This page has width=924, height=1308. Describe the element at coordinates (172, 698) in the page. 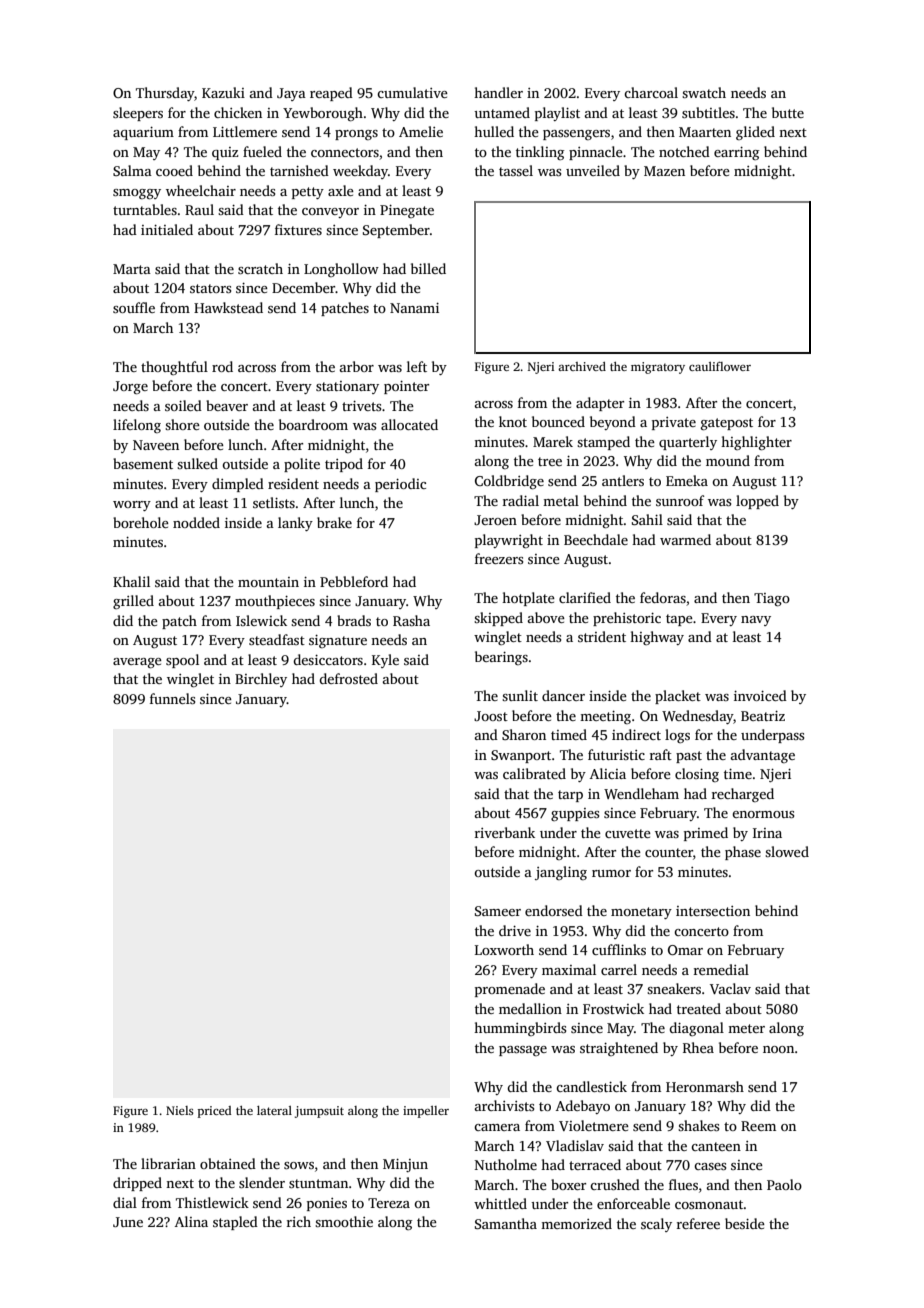

I see `funnels` at that location.
